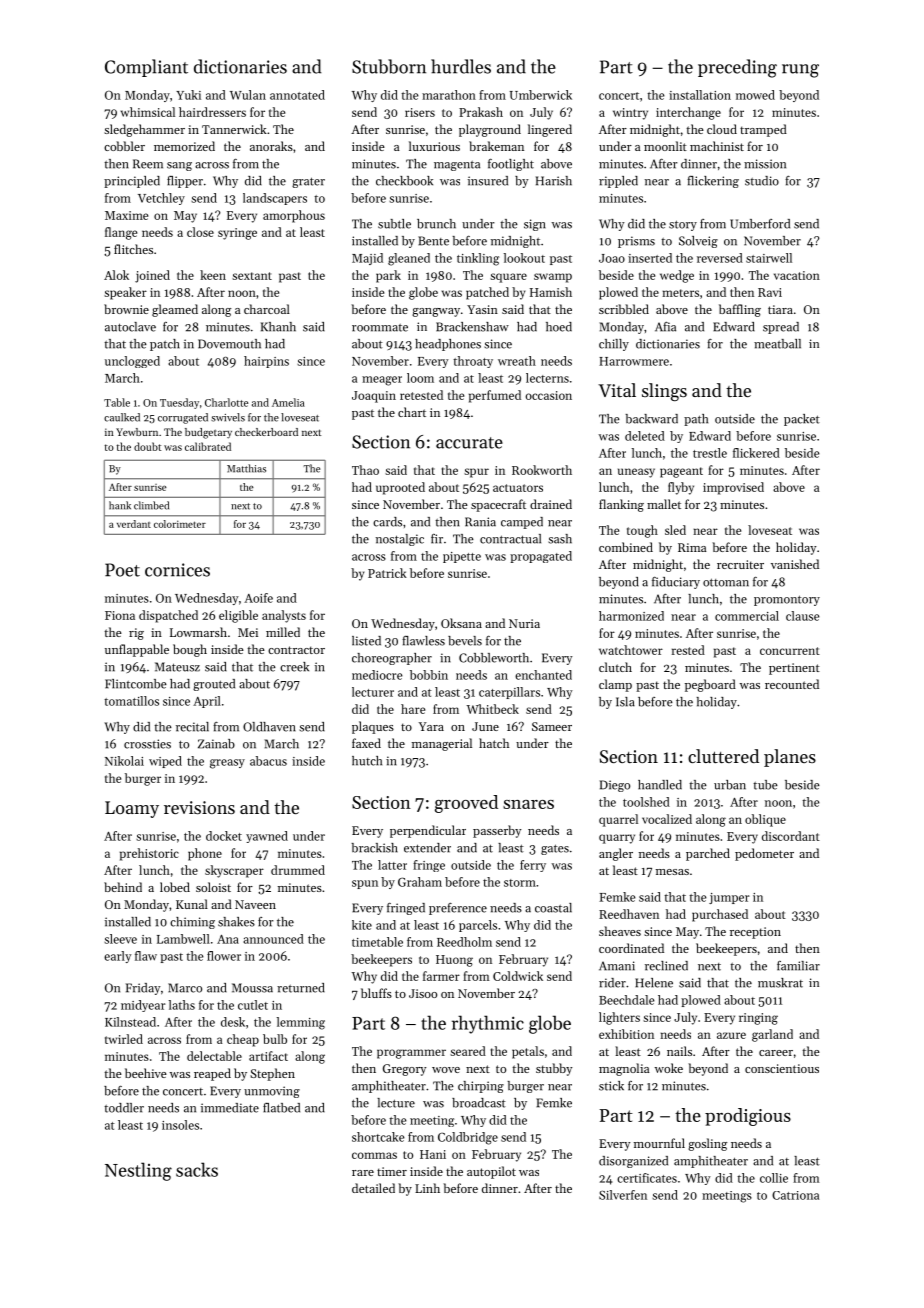 This screenshot has width=924, height=1308. Describe the element at coordinates (197, 1169) in the screenshot. I see `sacks` at that location.
